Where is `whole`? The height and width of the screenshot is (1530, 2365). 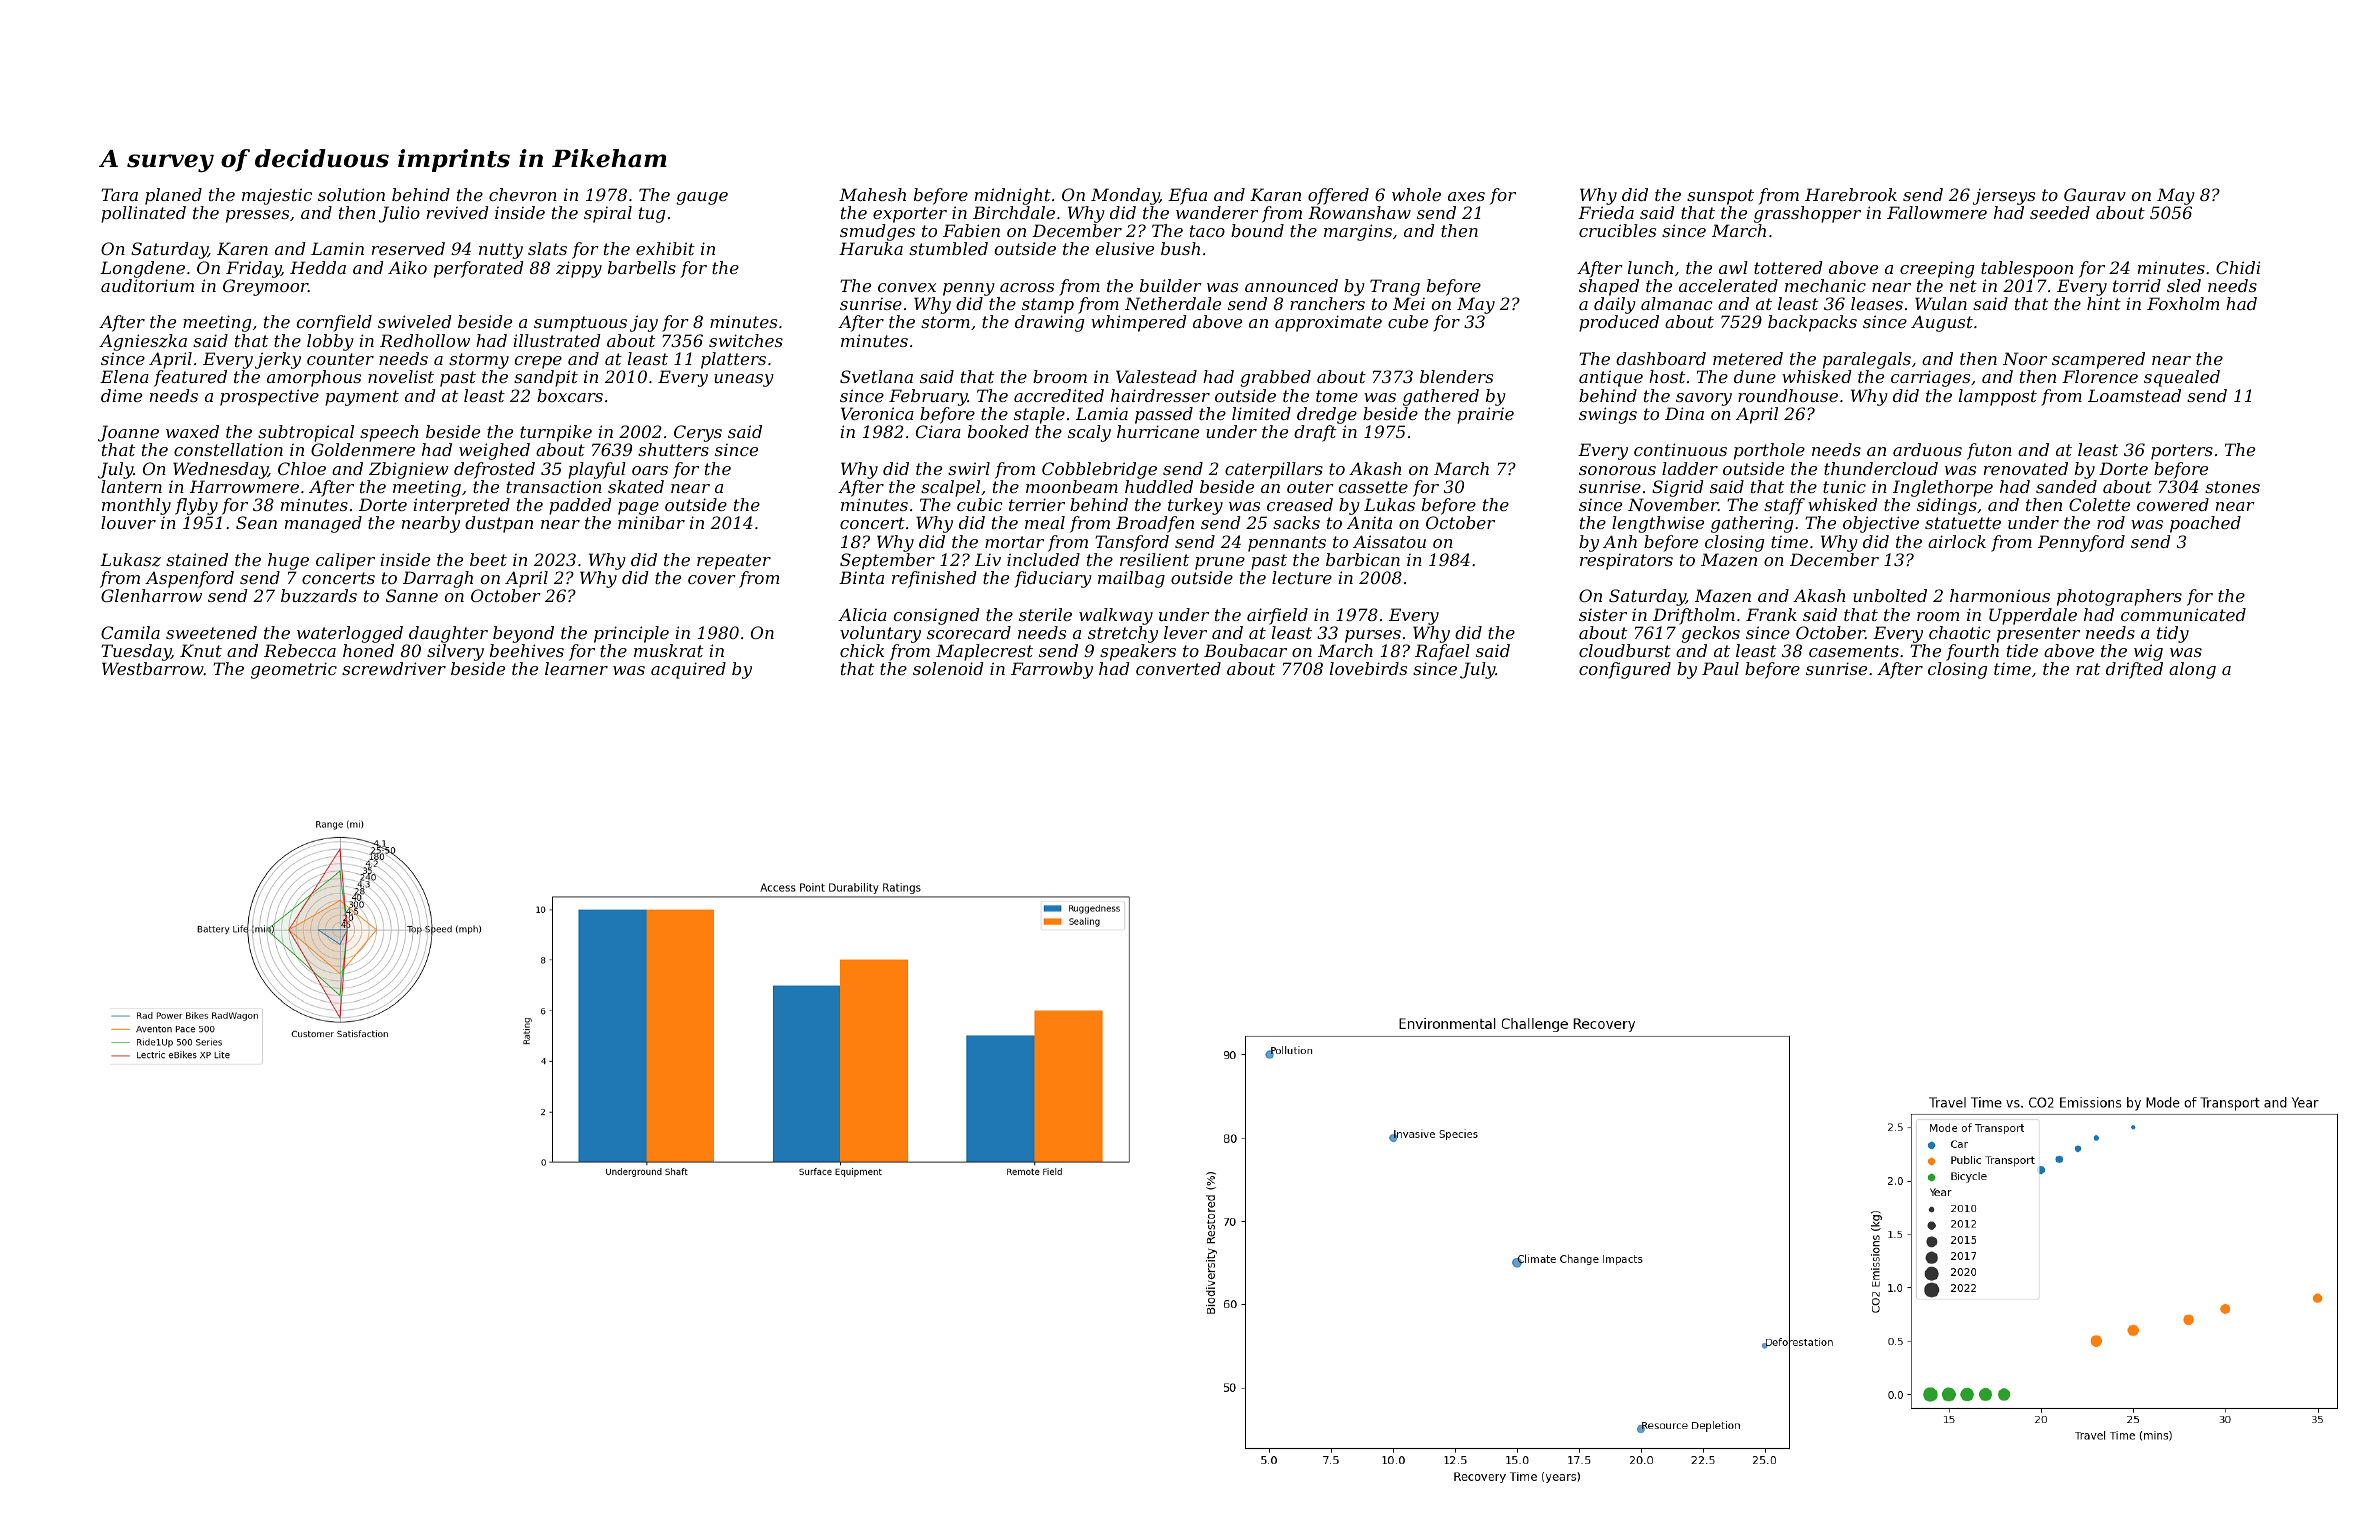 whole is located at coordinates (1416, 194).
